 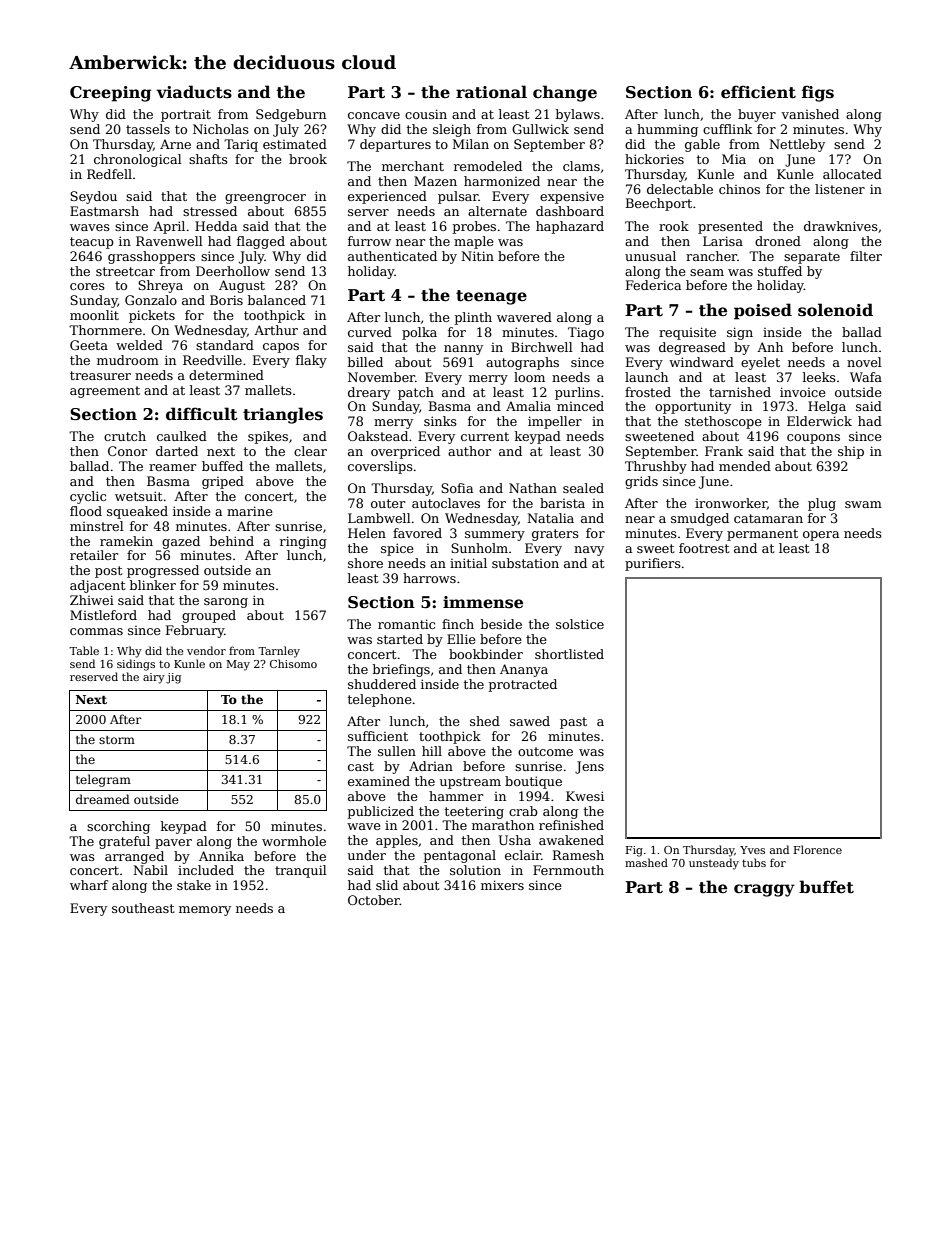 I want to click on coverslips, so click(x=380, y=467).
